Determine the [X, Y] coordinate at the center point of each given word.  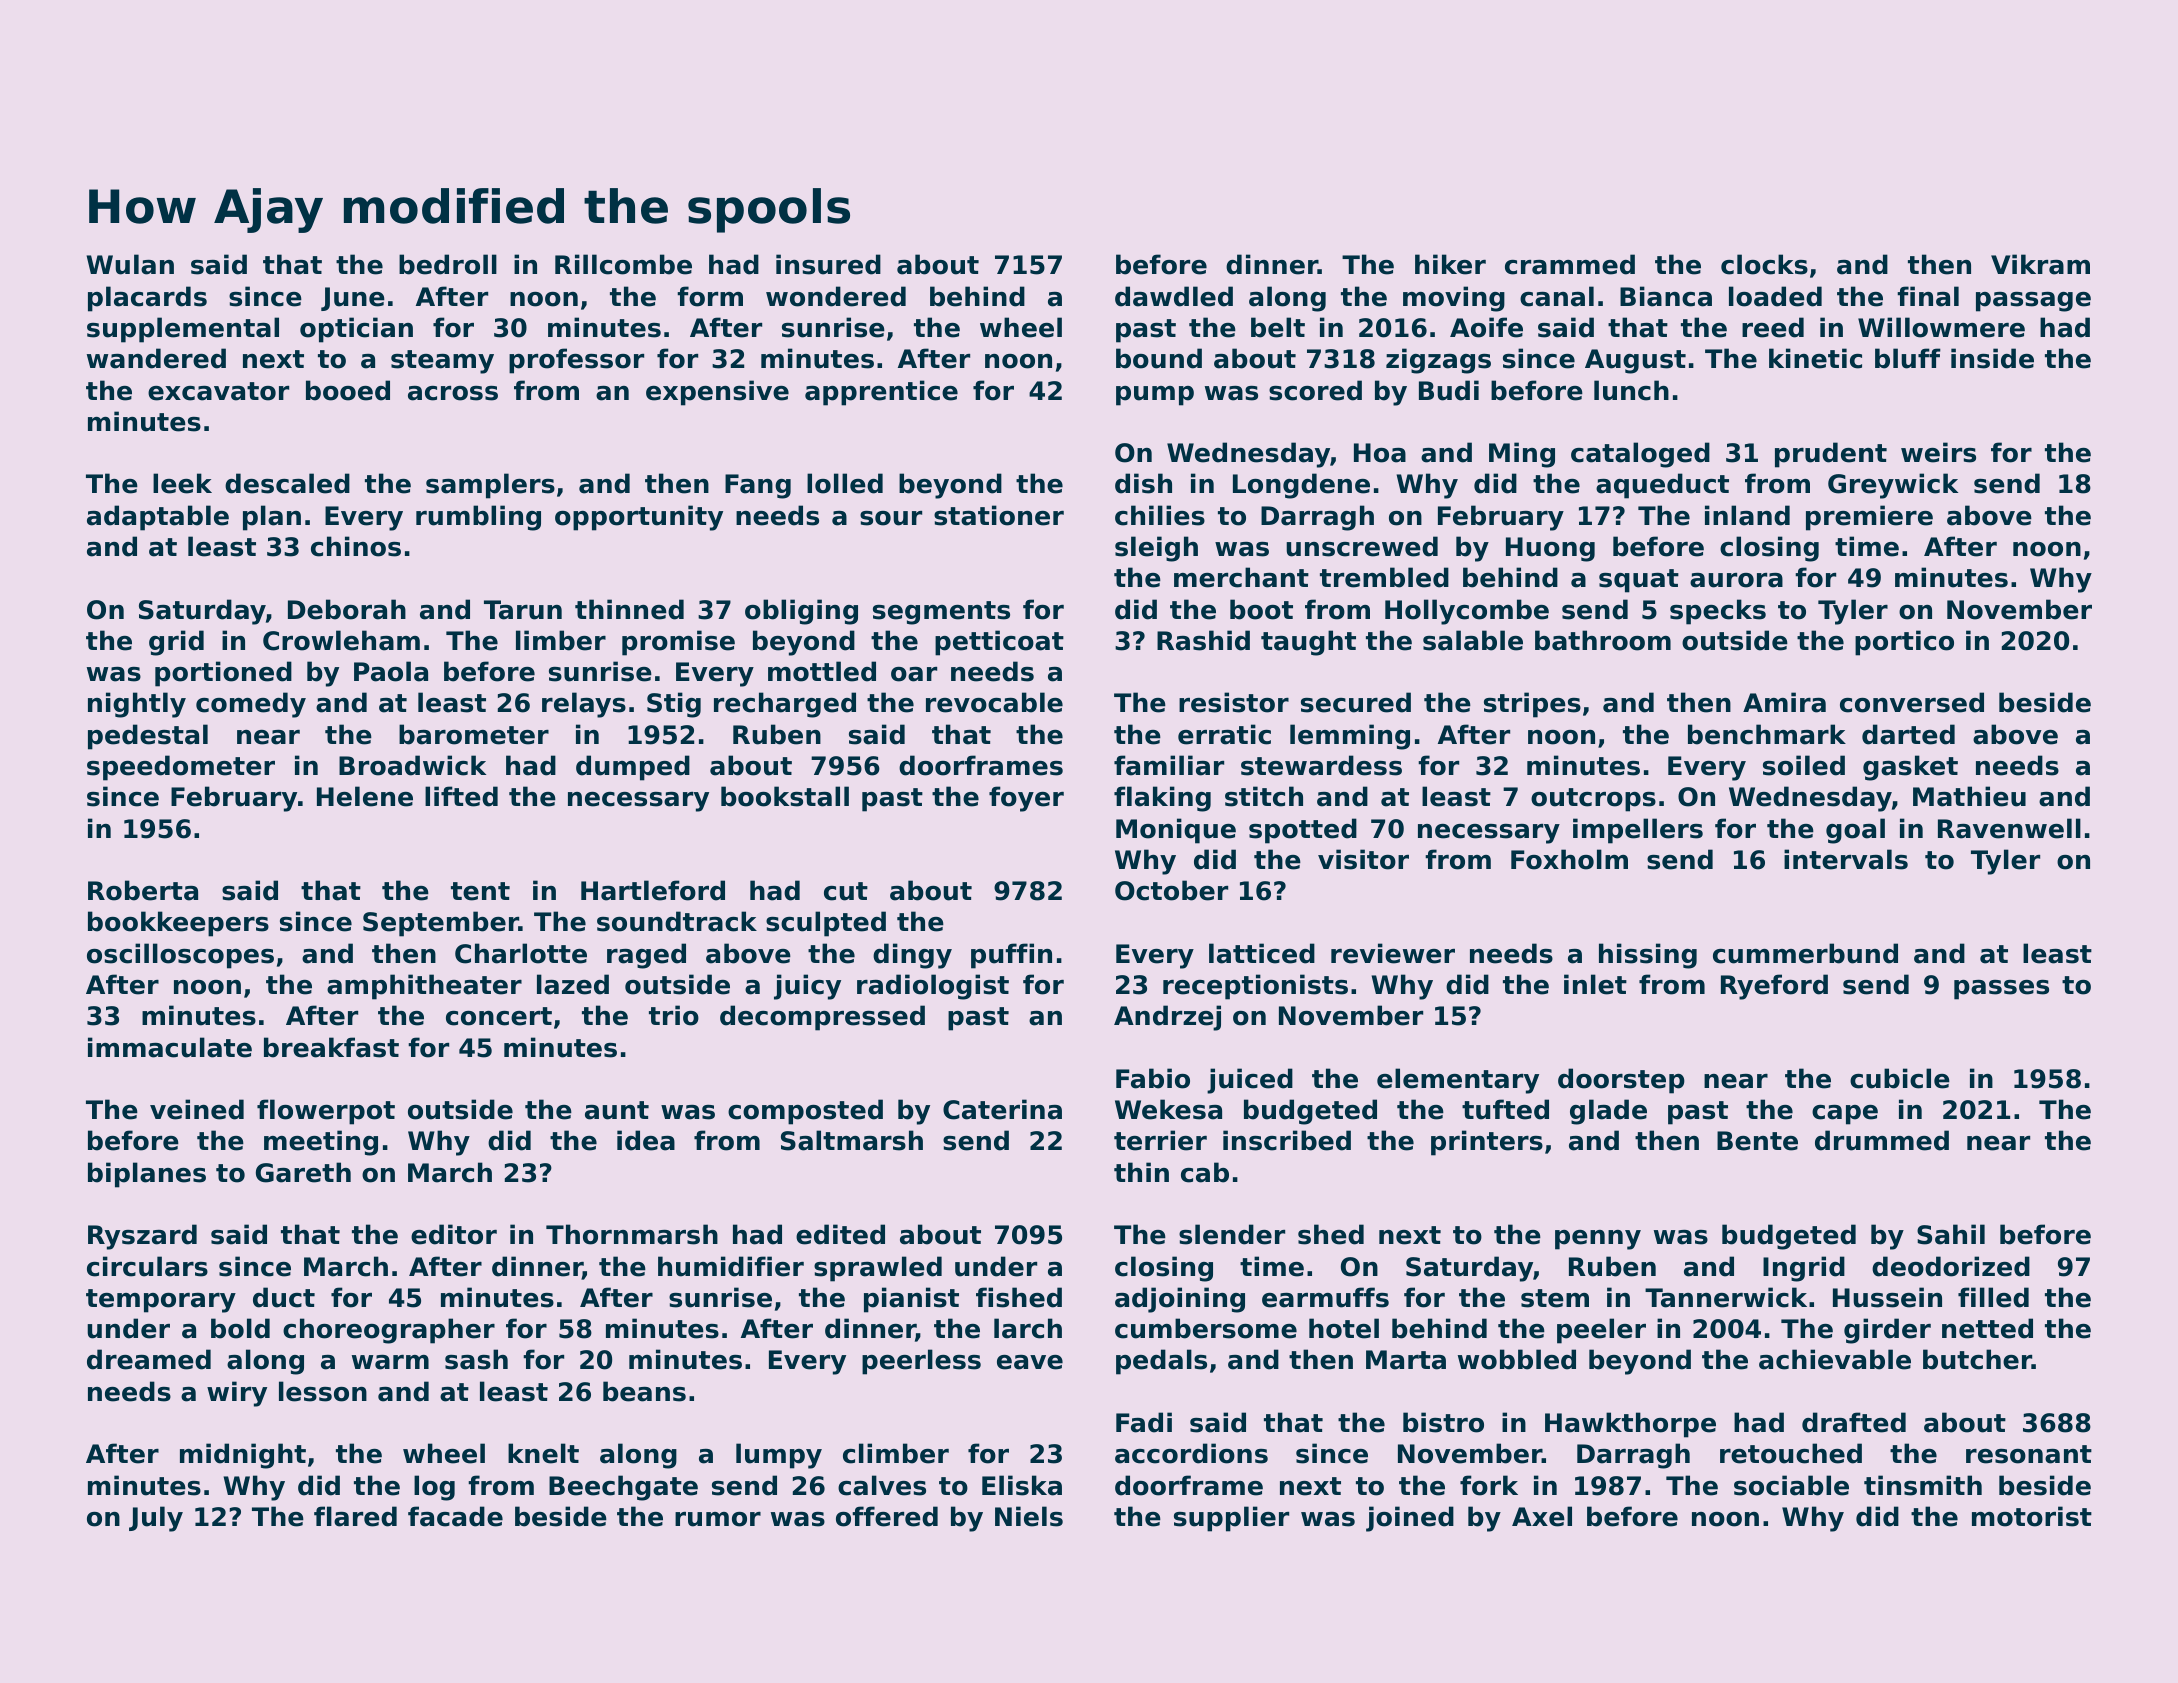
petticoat [999, 643]
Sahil [1951, 1234]
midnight [243, 1456]
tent [480, 891]
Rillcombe [623, 264]
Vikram [2040, 264]
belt [1278, 327]
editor [454, 1234]
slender [1232, 1234]
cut [846, 891]
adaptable [158, 518]
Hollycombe [1467, 612]
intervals [1846, 859]
